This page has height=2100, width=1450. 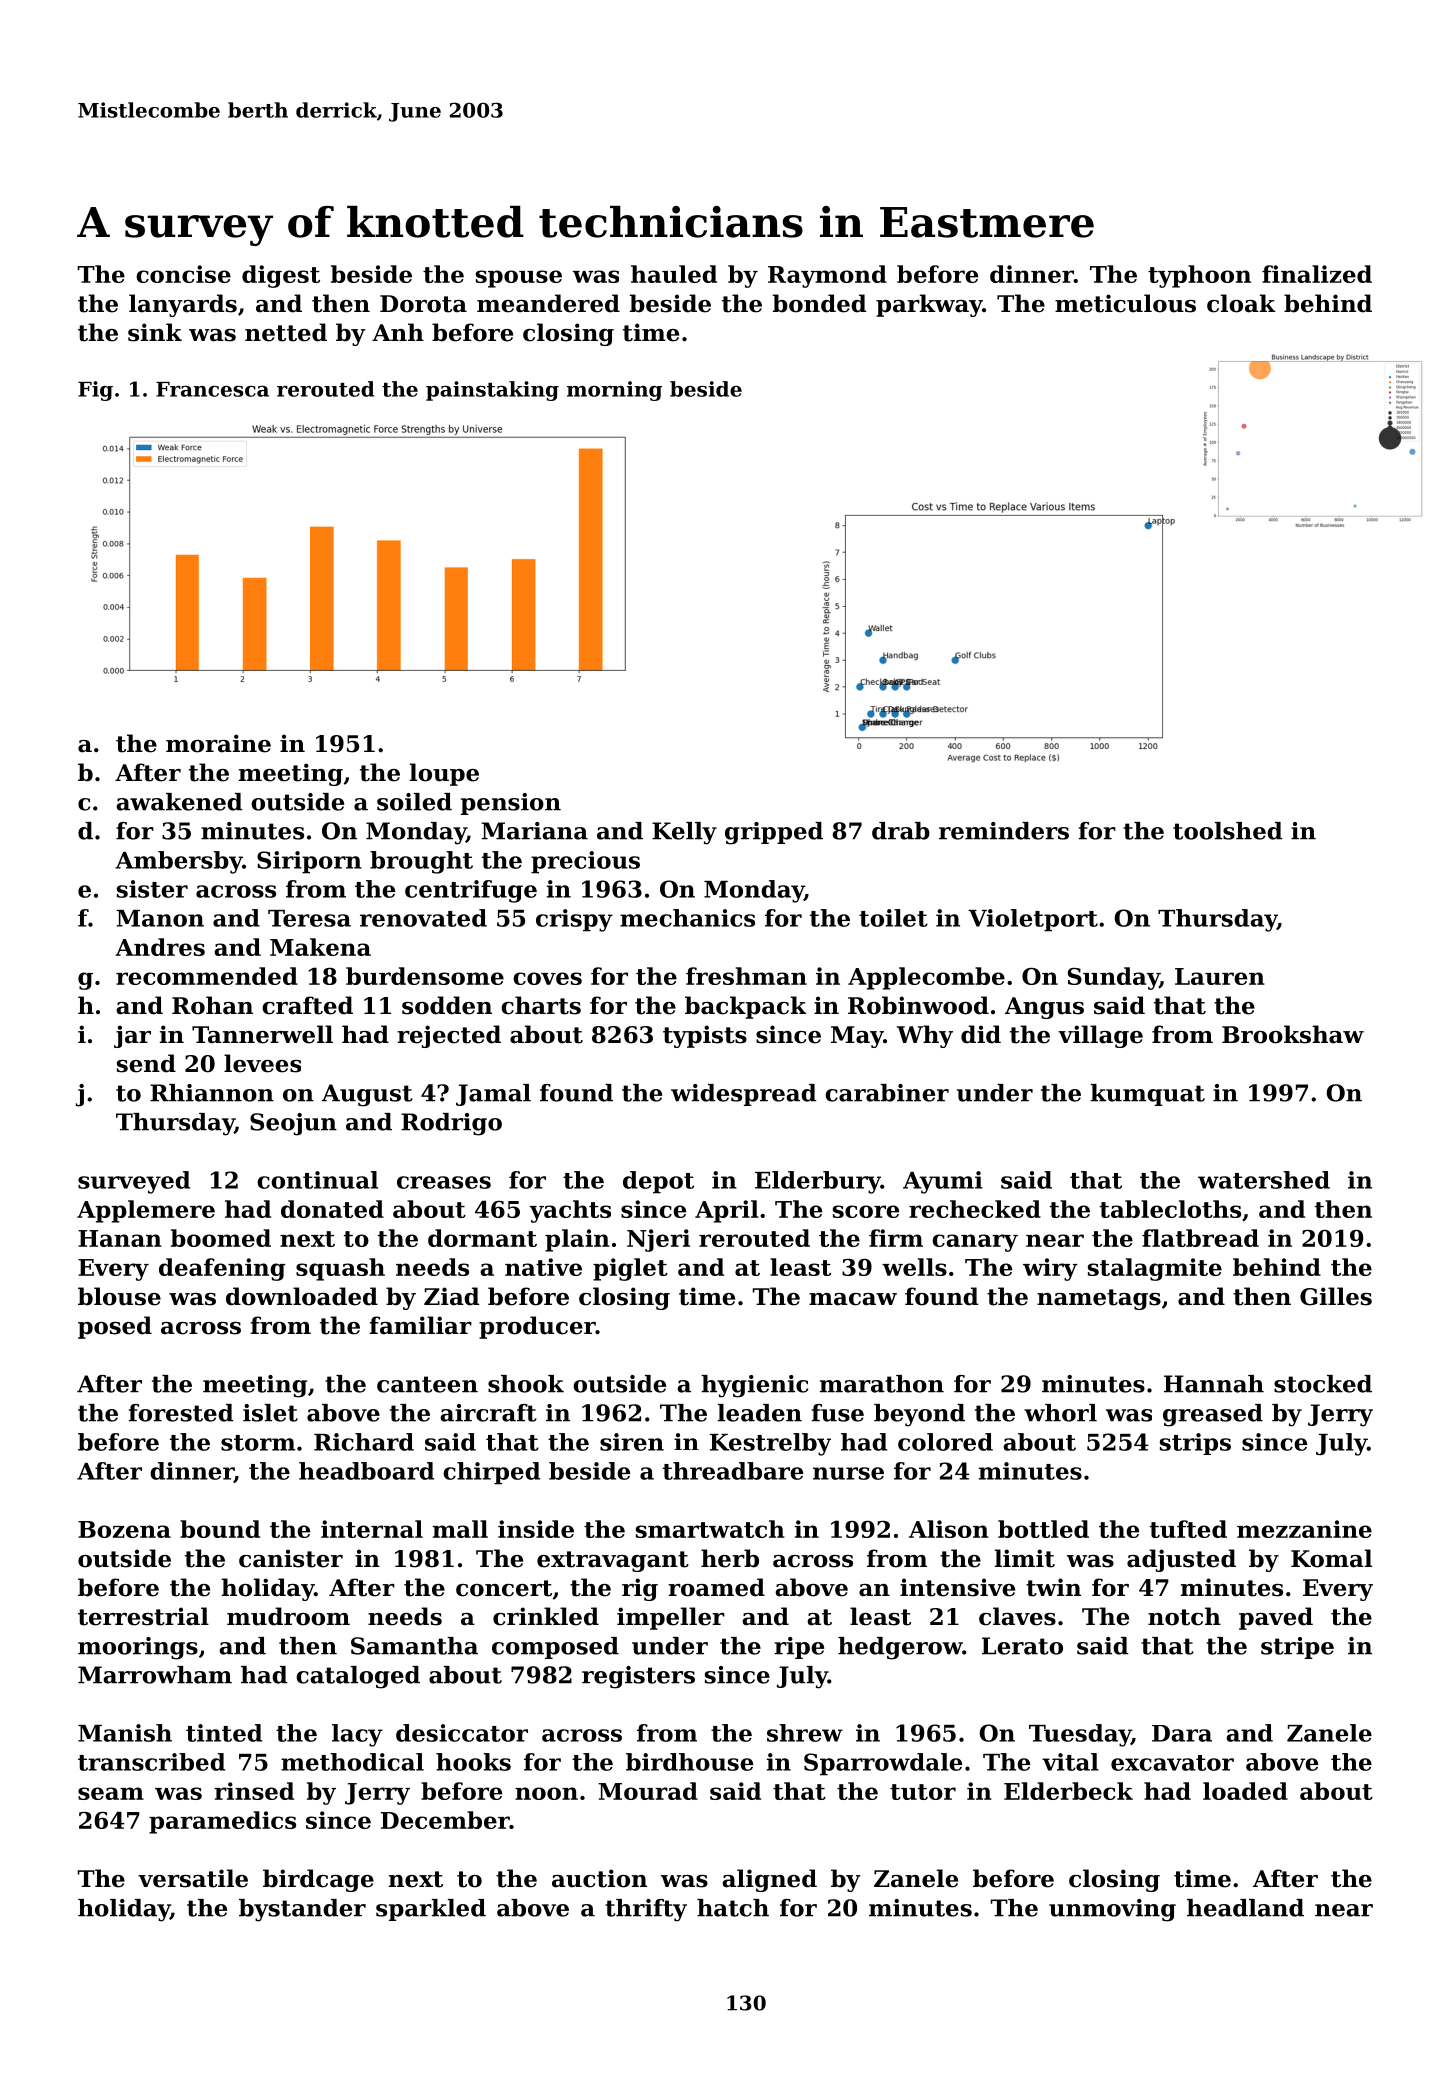 I want to click on precious, so click(x=585, y=862).
